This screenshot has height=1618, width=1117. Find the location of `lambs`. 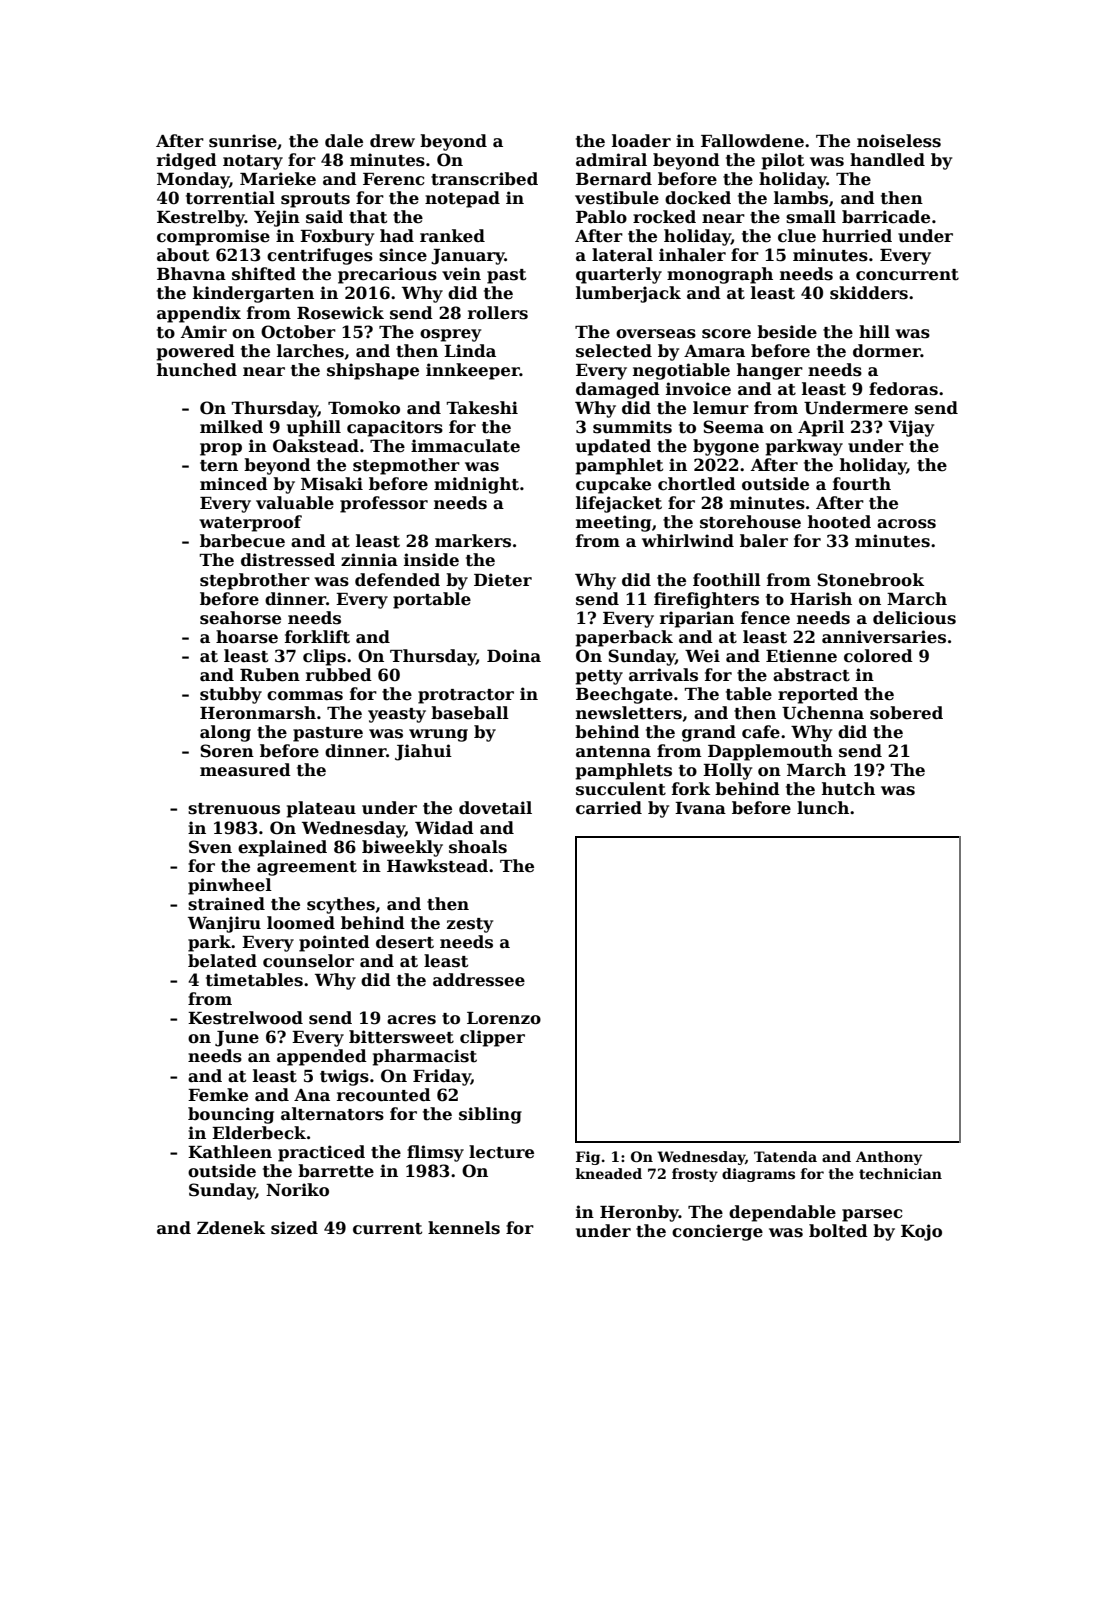

lambs is located at coordinates (801, 198).
